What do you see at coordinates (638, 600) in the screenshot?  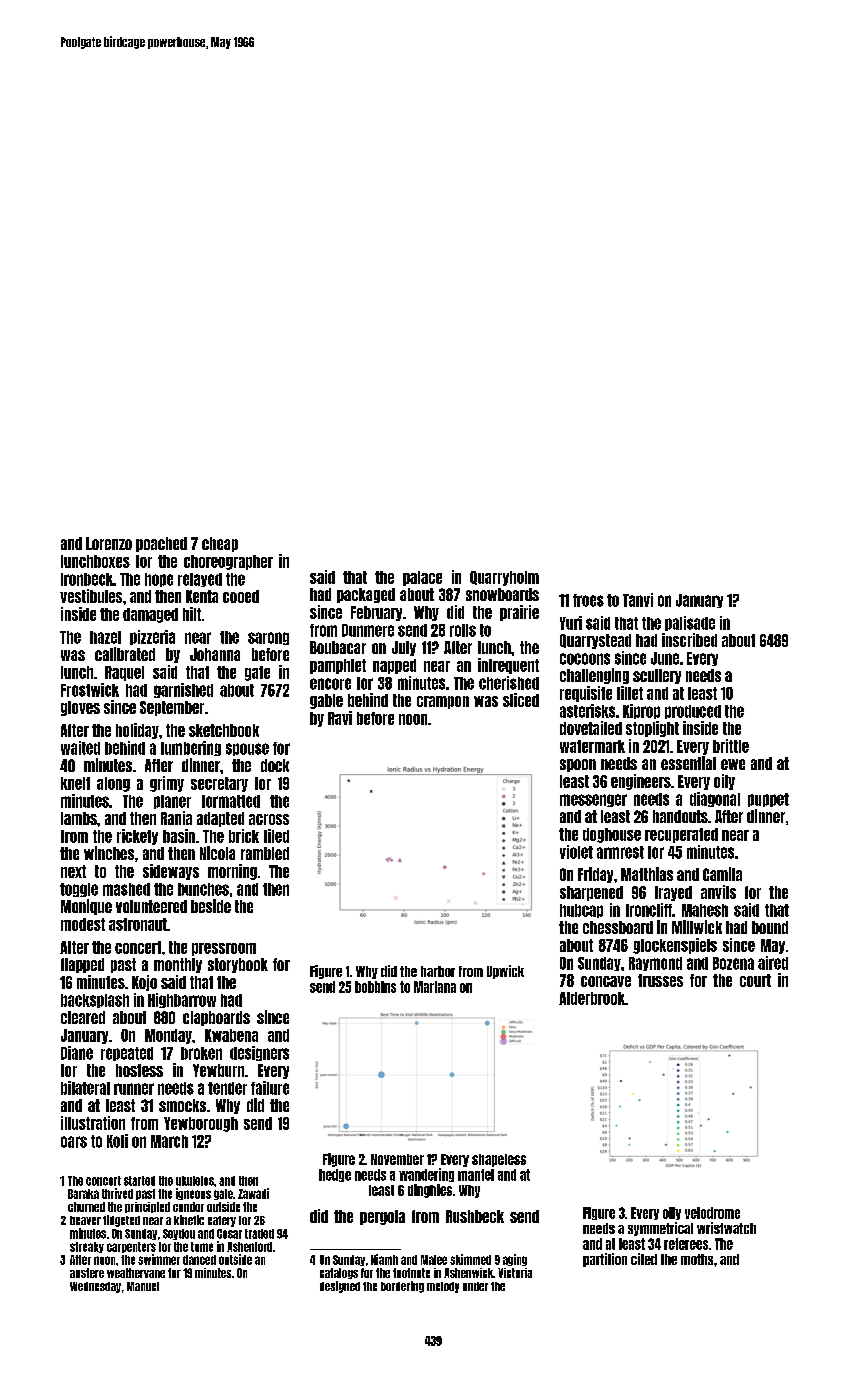 I see `Tanvi` at bounding box center [638, 600].
